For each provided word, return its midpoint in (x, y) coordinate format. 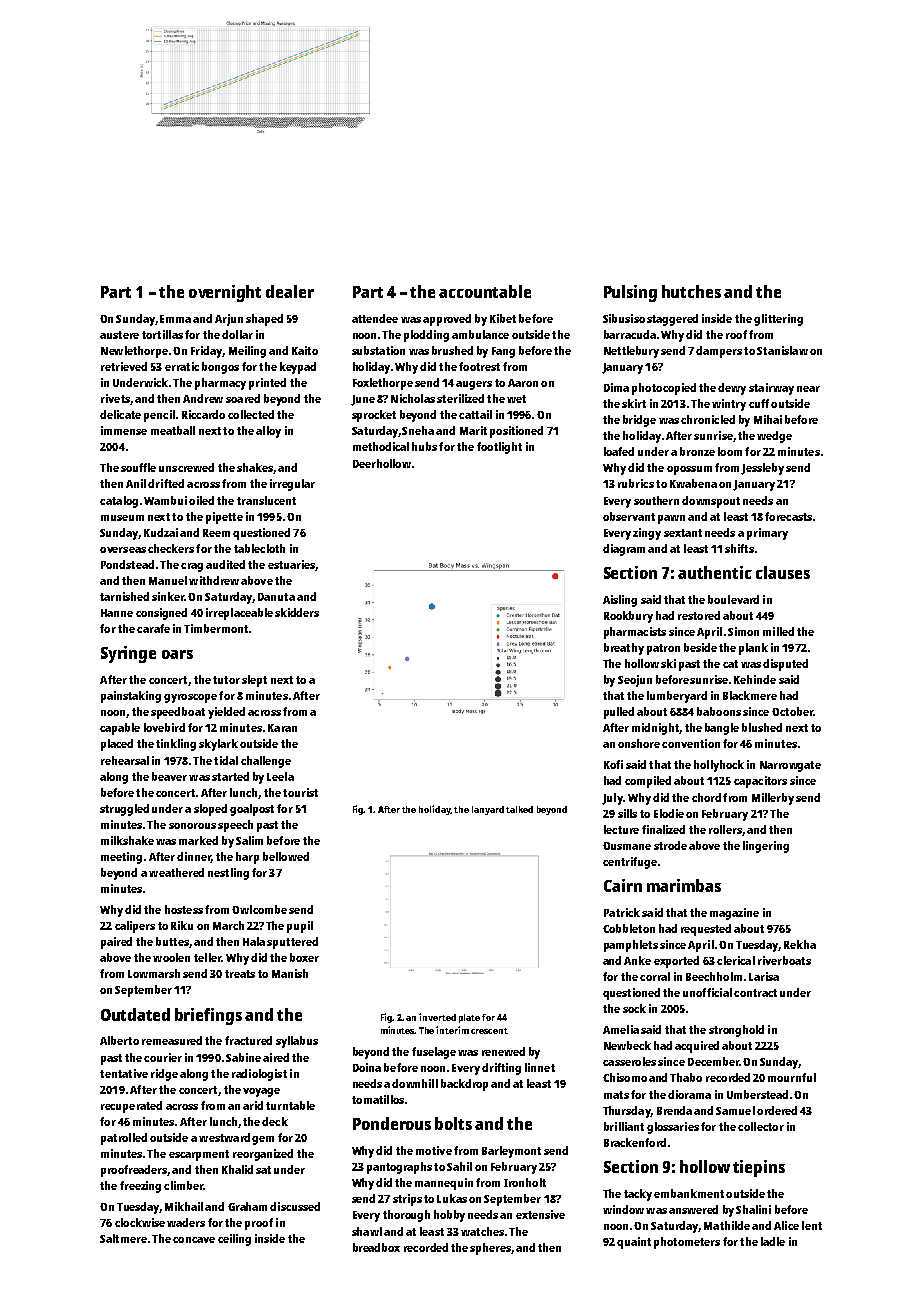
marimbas (684, 885)
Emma (175, 319)
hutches (691, 291)
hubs (424, 446)
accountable (485, 291)
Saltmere (123, 1238)
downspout (711, 502)
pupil (300, 927)
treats (240, 974)
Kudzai (161, 532)
